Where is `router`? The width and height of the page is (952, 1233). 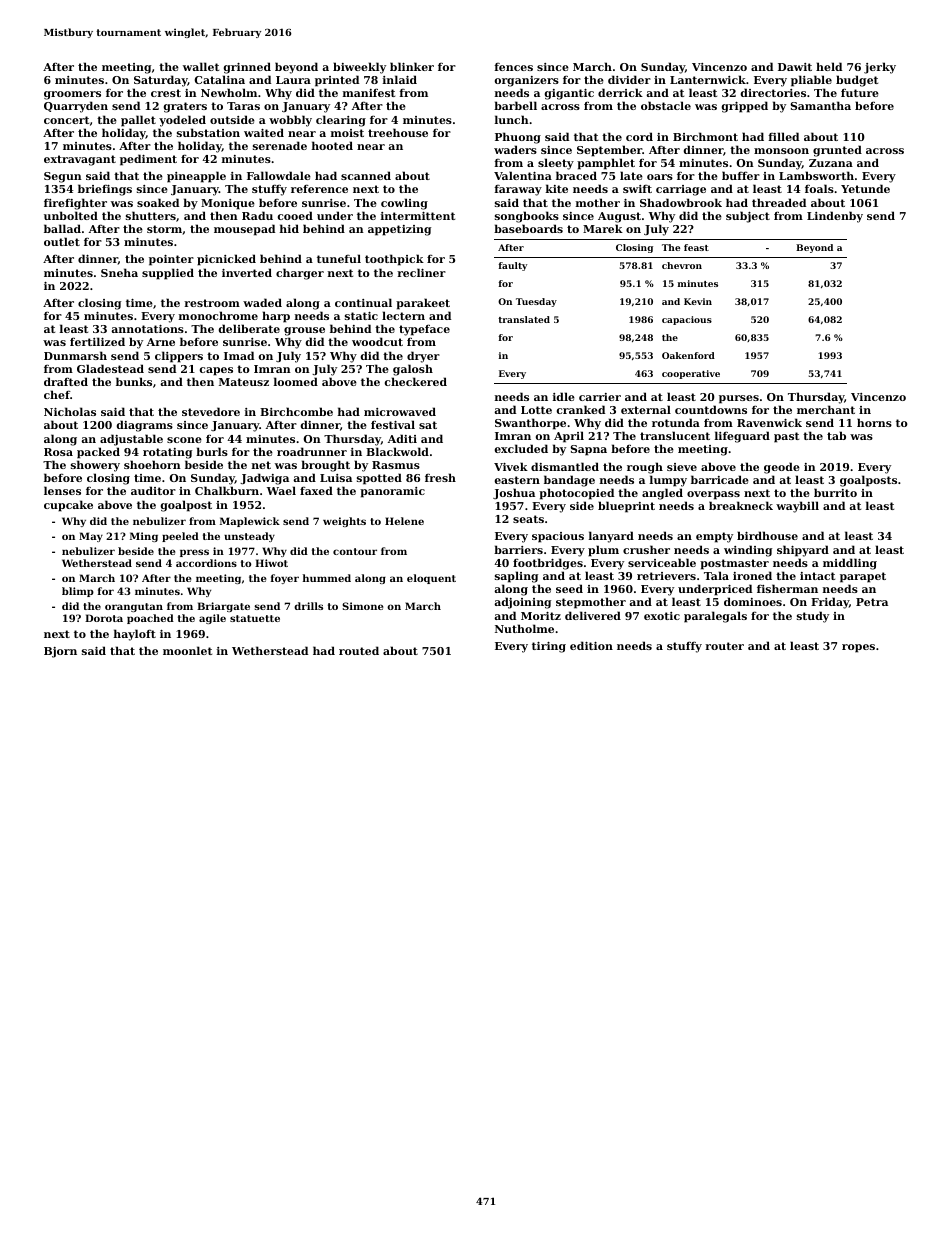 router is located at coordinates (724, 646).
